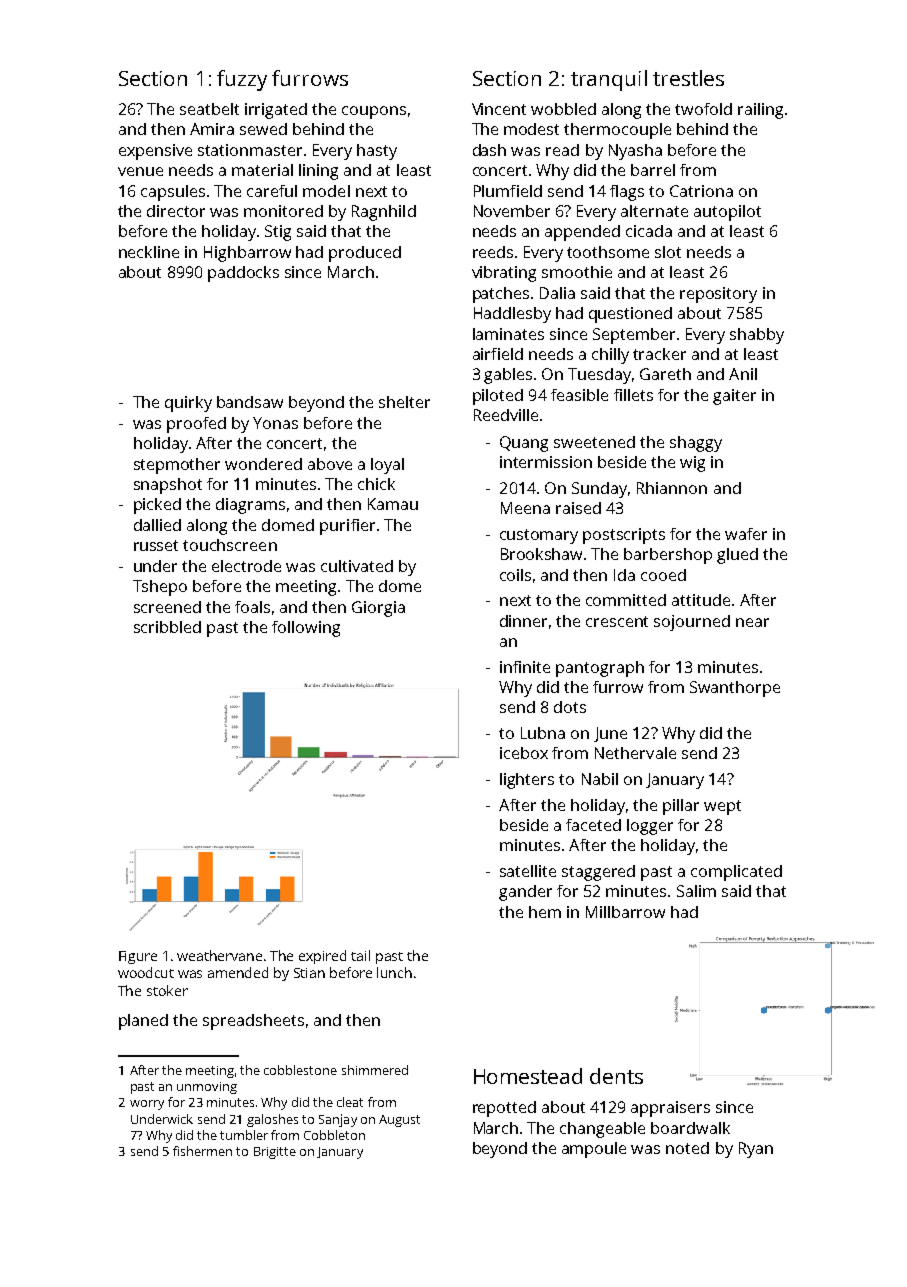 The height and width of the page is (1287, 907). Describe the element at coordinates (735, 689) in the page. I see `Swanthorpe` at that location.
